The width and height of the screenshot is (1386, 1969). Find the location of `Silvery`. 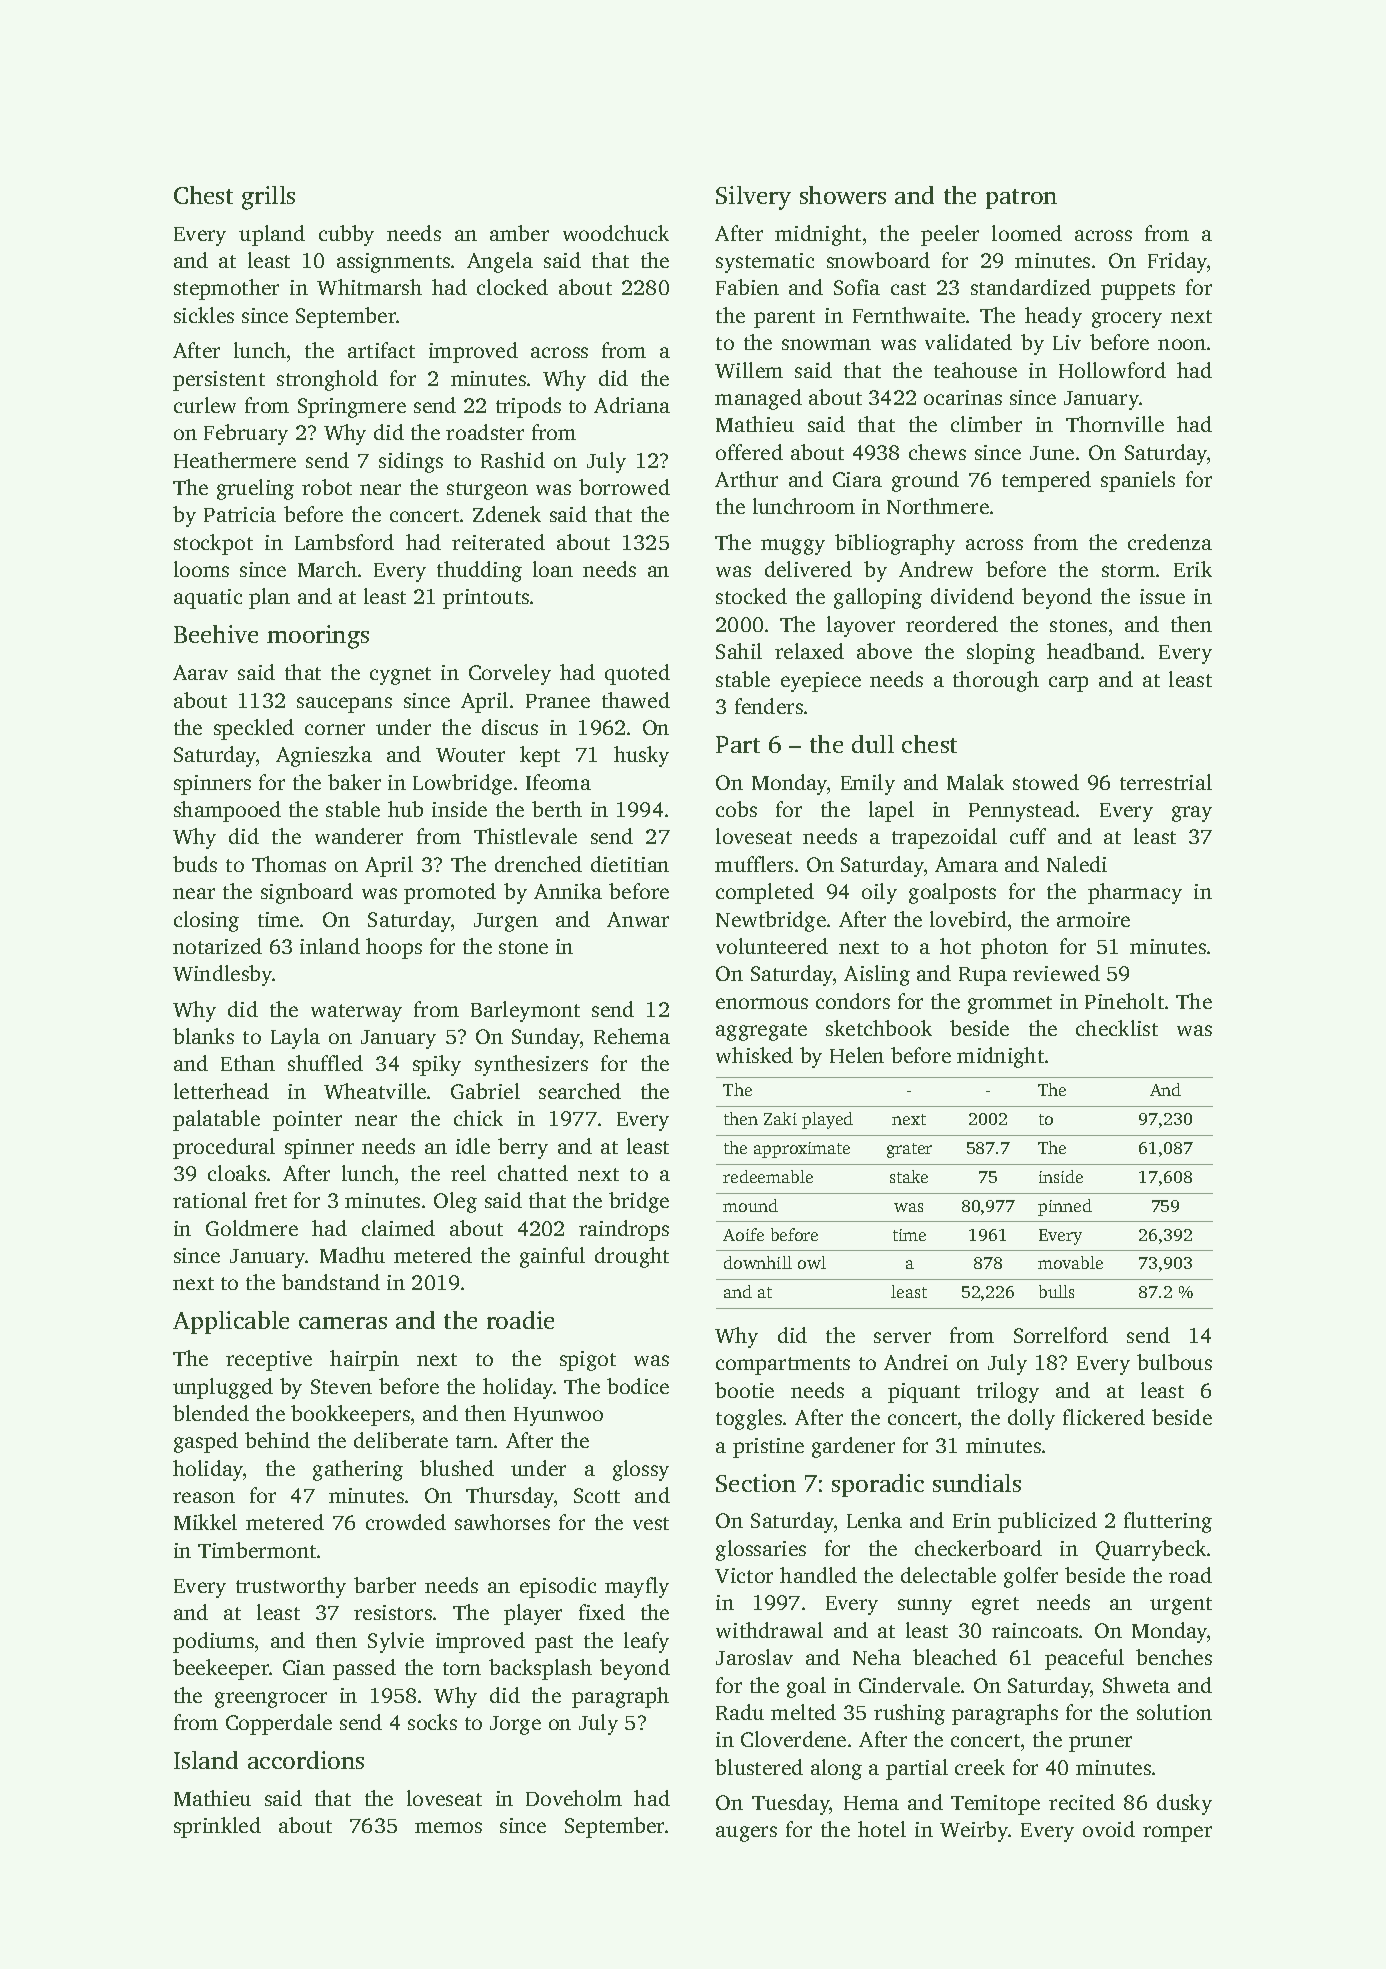

Silvery is located at coordinates (753, 198).
